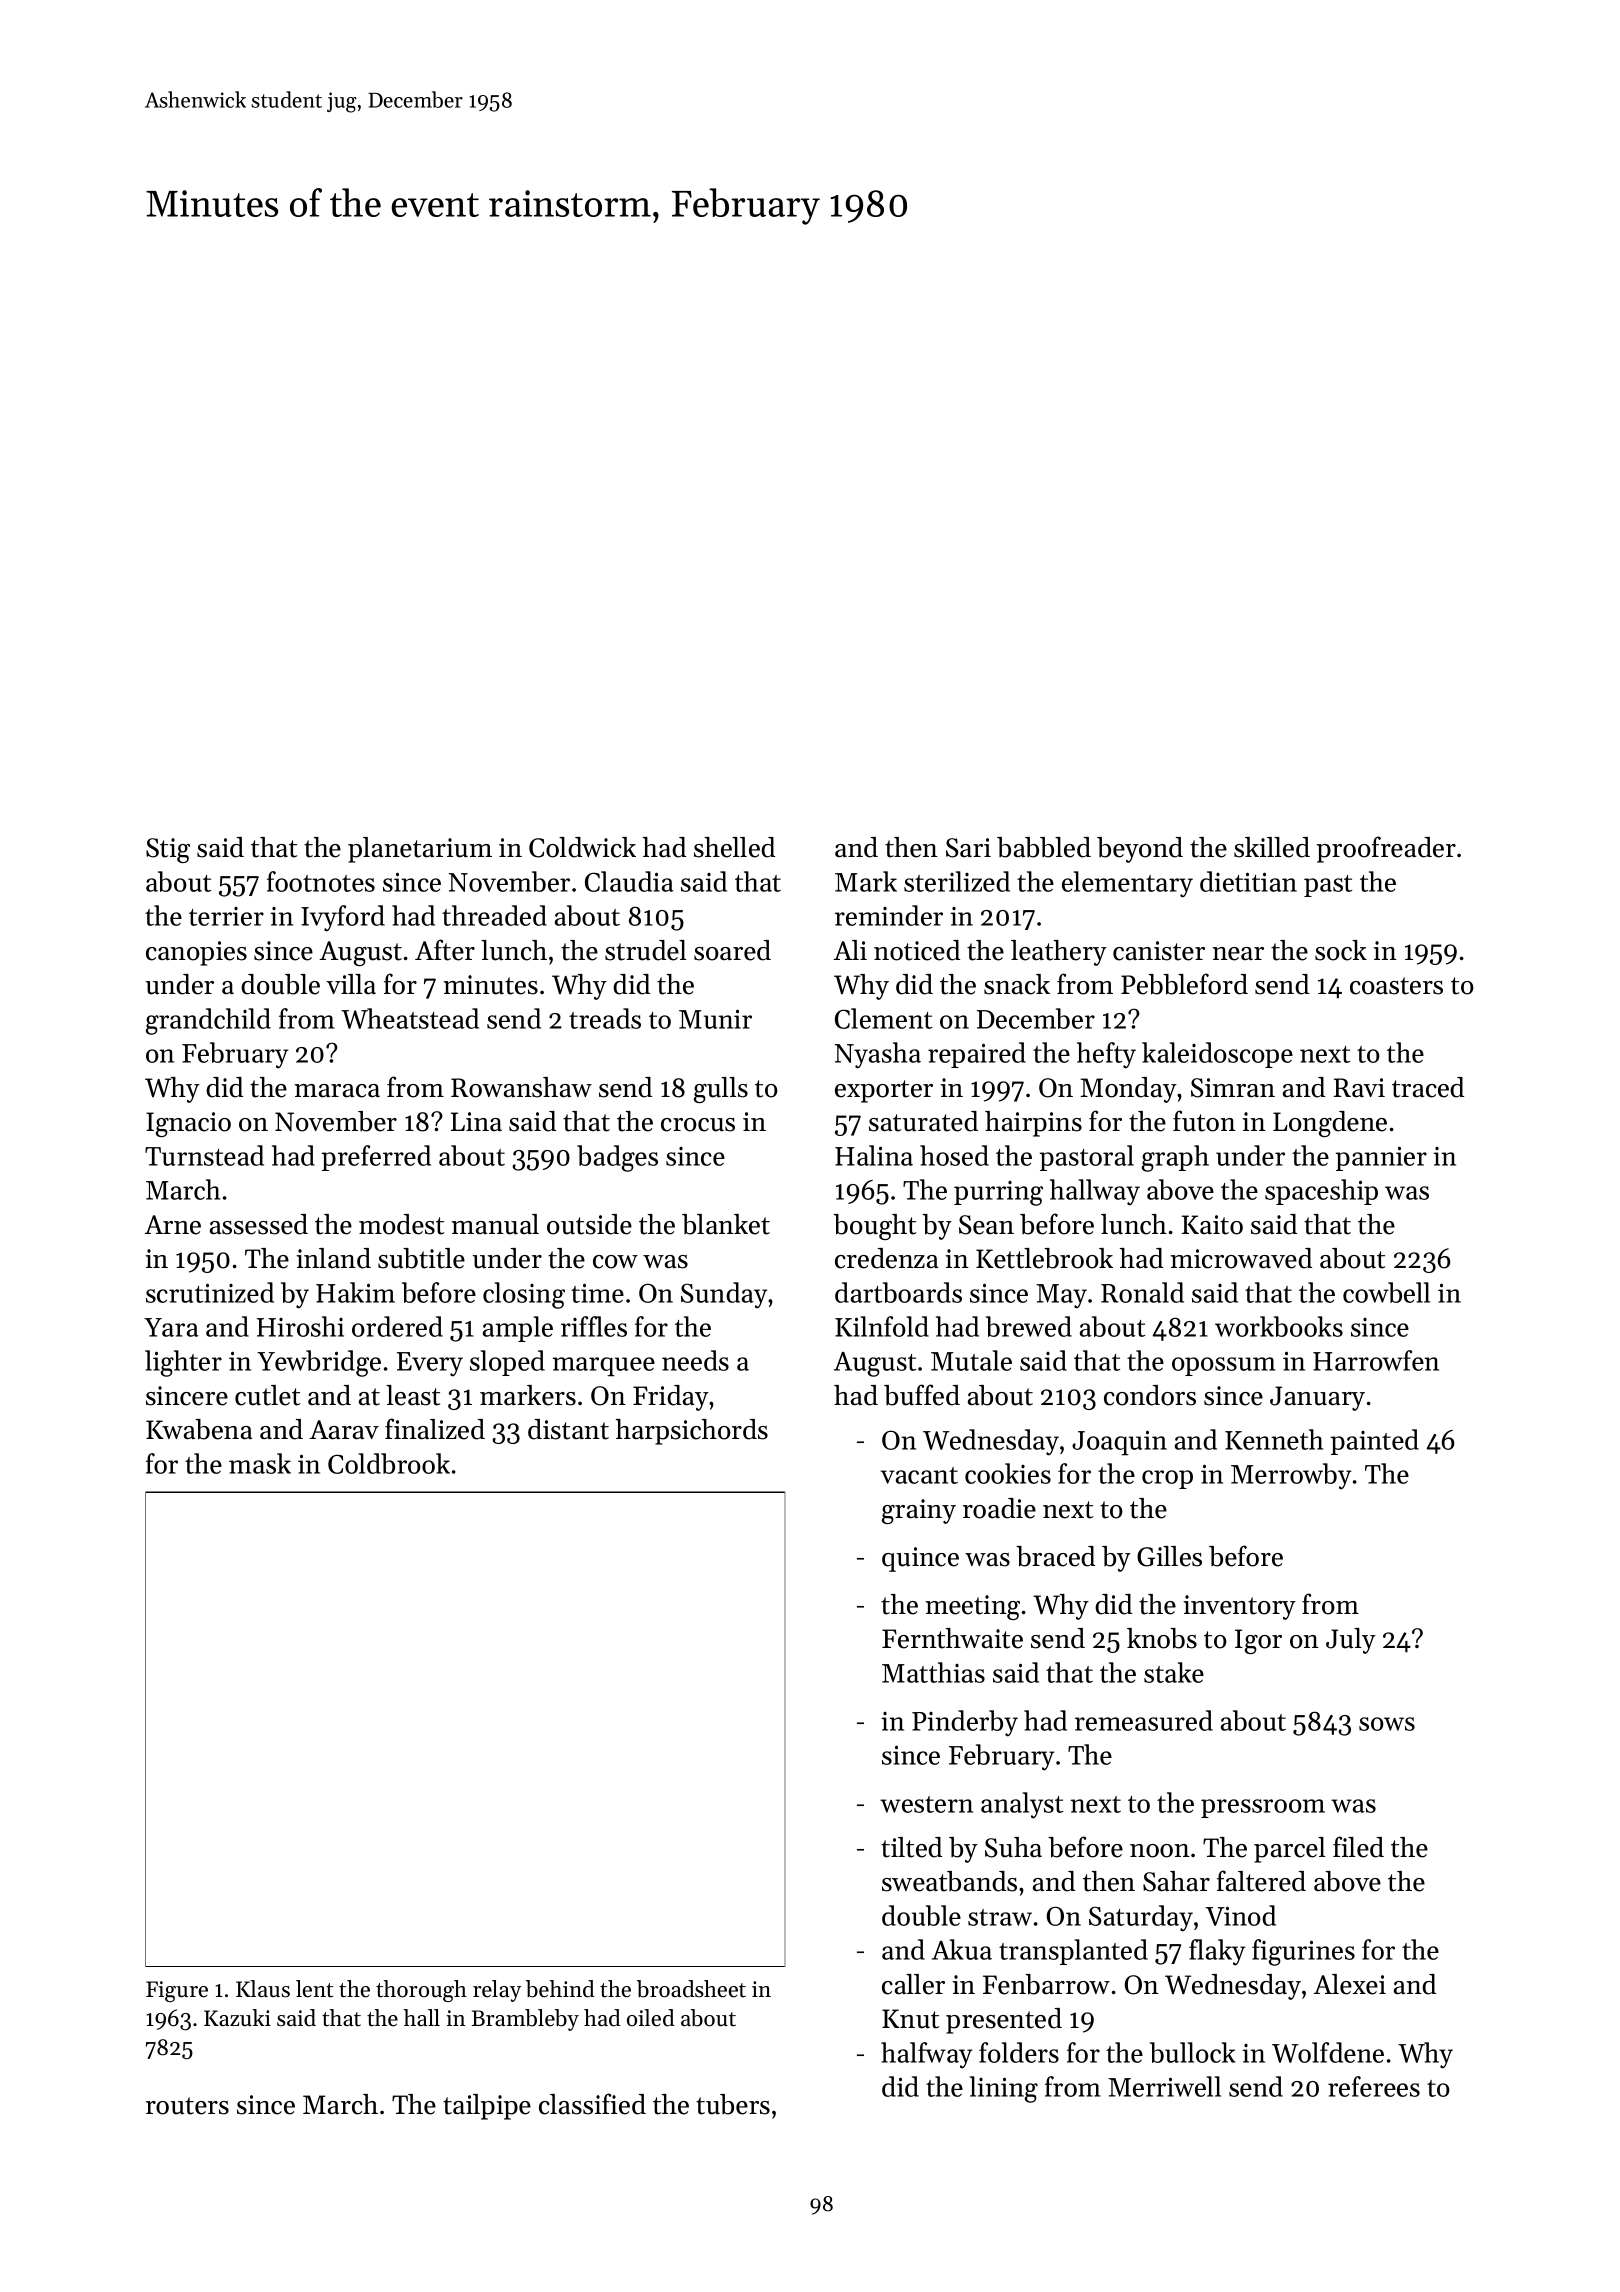 The image size is (1620, 2292). Describe the element at coordinates (692, 1432) in the screenshot. I see `harpsichords` at that location.
